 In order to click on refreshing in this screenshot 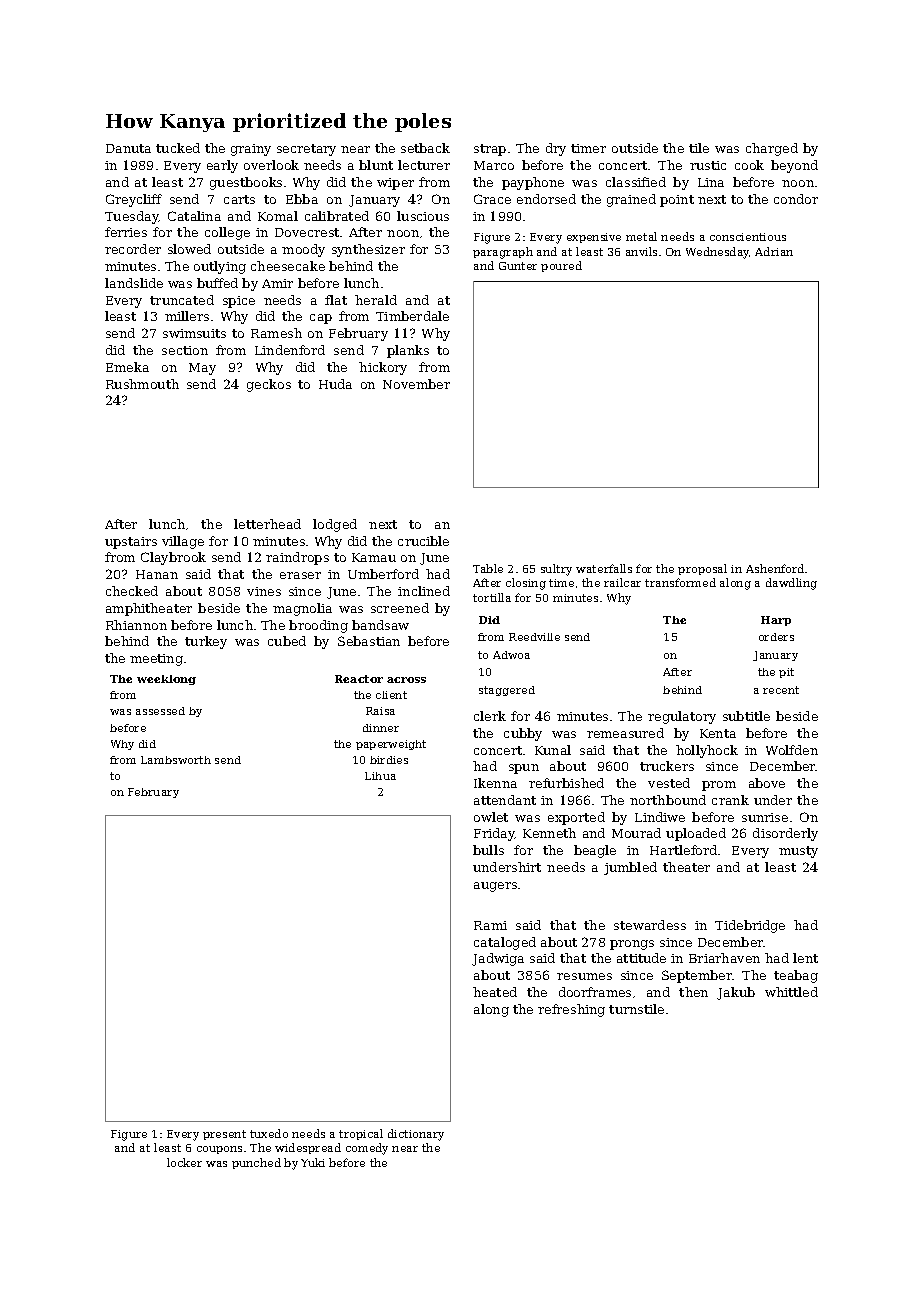, I will do `click(571, 1010)`.
